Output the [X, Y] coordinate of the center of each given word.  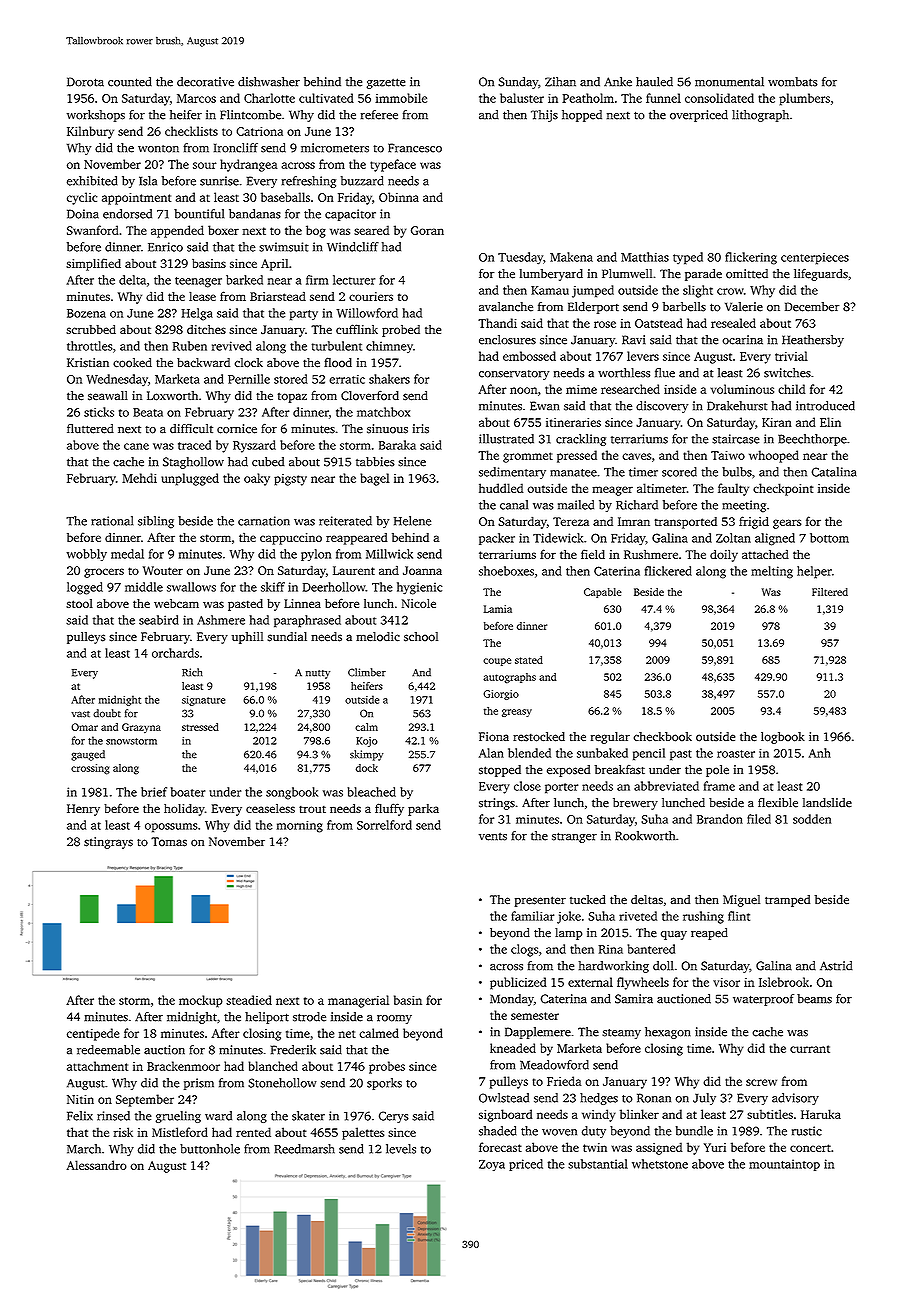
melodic [378, 637]
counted [130, 82]
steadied [249, 1000]
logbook [783, 738]
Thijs [544, 116]
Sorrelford [384, 825]
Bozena [86, 313]
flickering [751, 258]
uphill [247, 638]
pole [717, 771]
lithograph [760, 116]
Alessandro [97, 1165]
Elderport [593, 308]
